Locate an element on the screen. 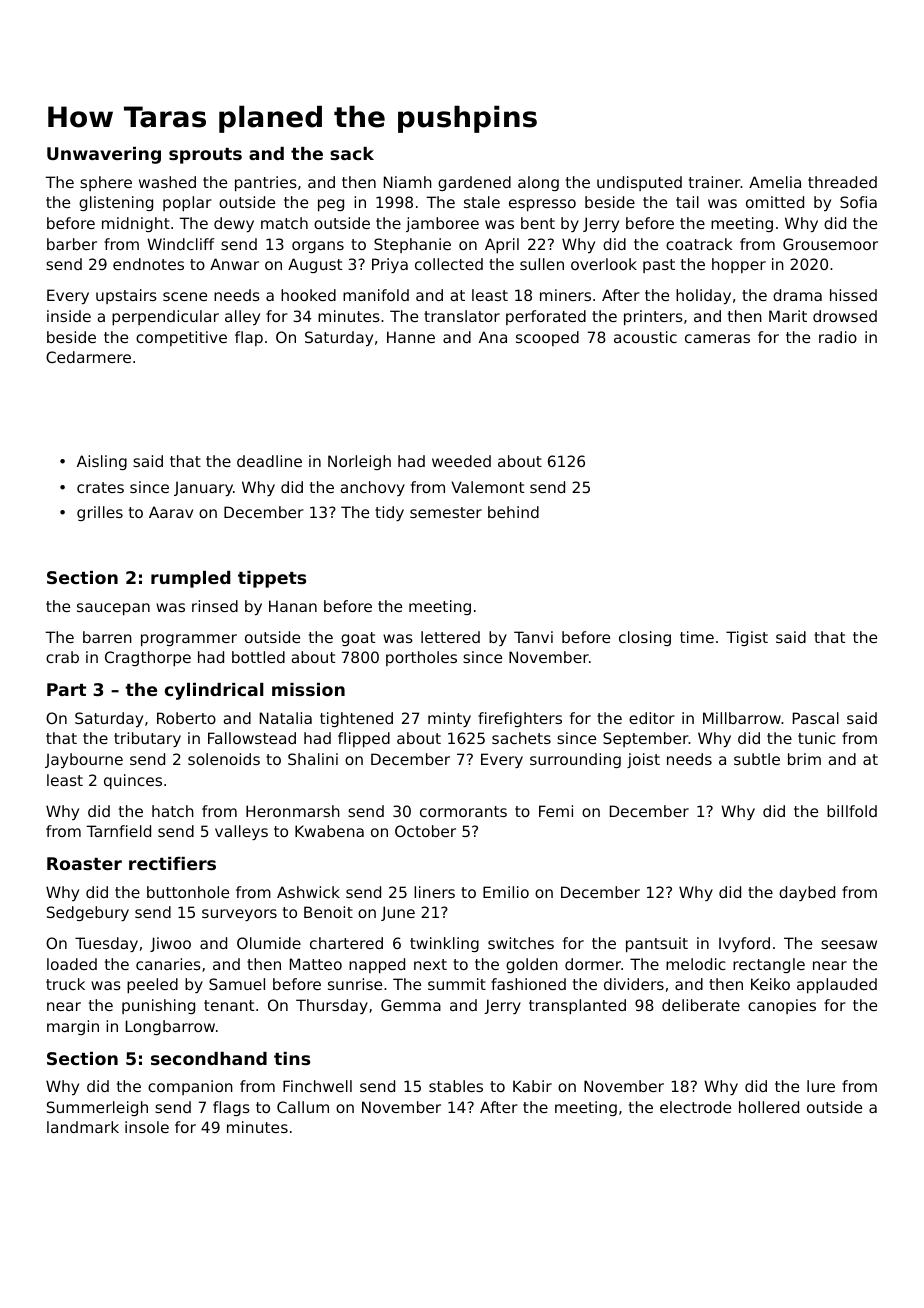  sprouts is located at coordinates (205, 156).
